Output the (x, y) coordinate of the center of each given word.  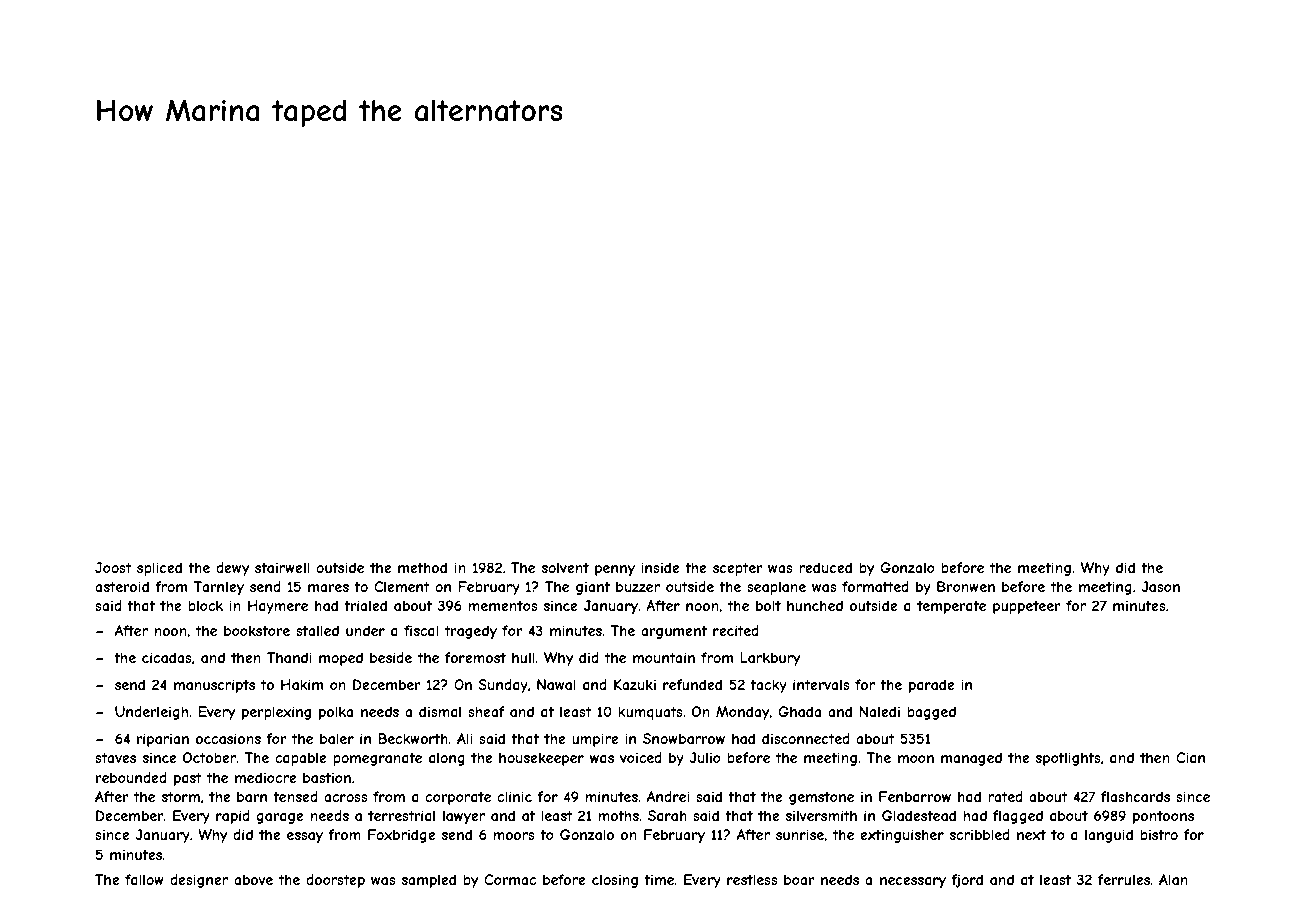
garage (280, 818)
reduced (825, 567)
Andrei (668, 796)
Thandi (289, 657)
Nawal (556, 684)
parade (932, 686)
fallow (144, 879)
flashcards (1135, 796)
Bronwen (966, 586)
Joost (113, 567)
